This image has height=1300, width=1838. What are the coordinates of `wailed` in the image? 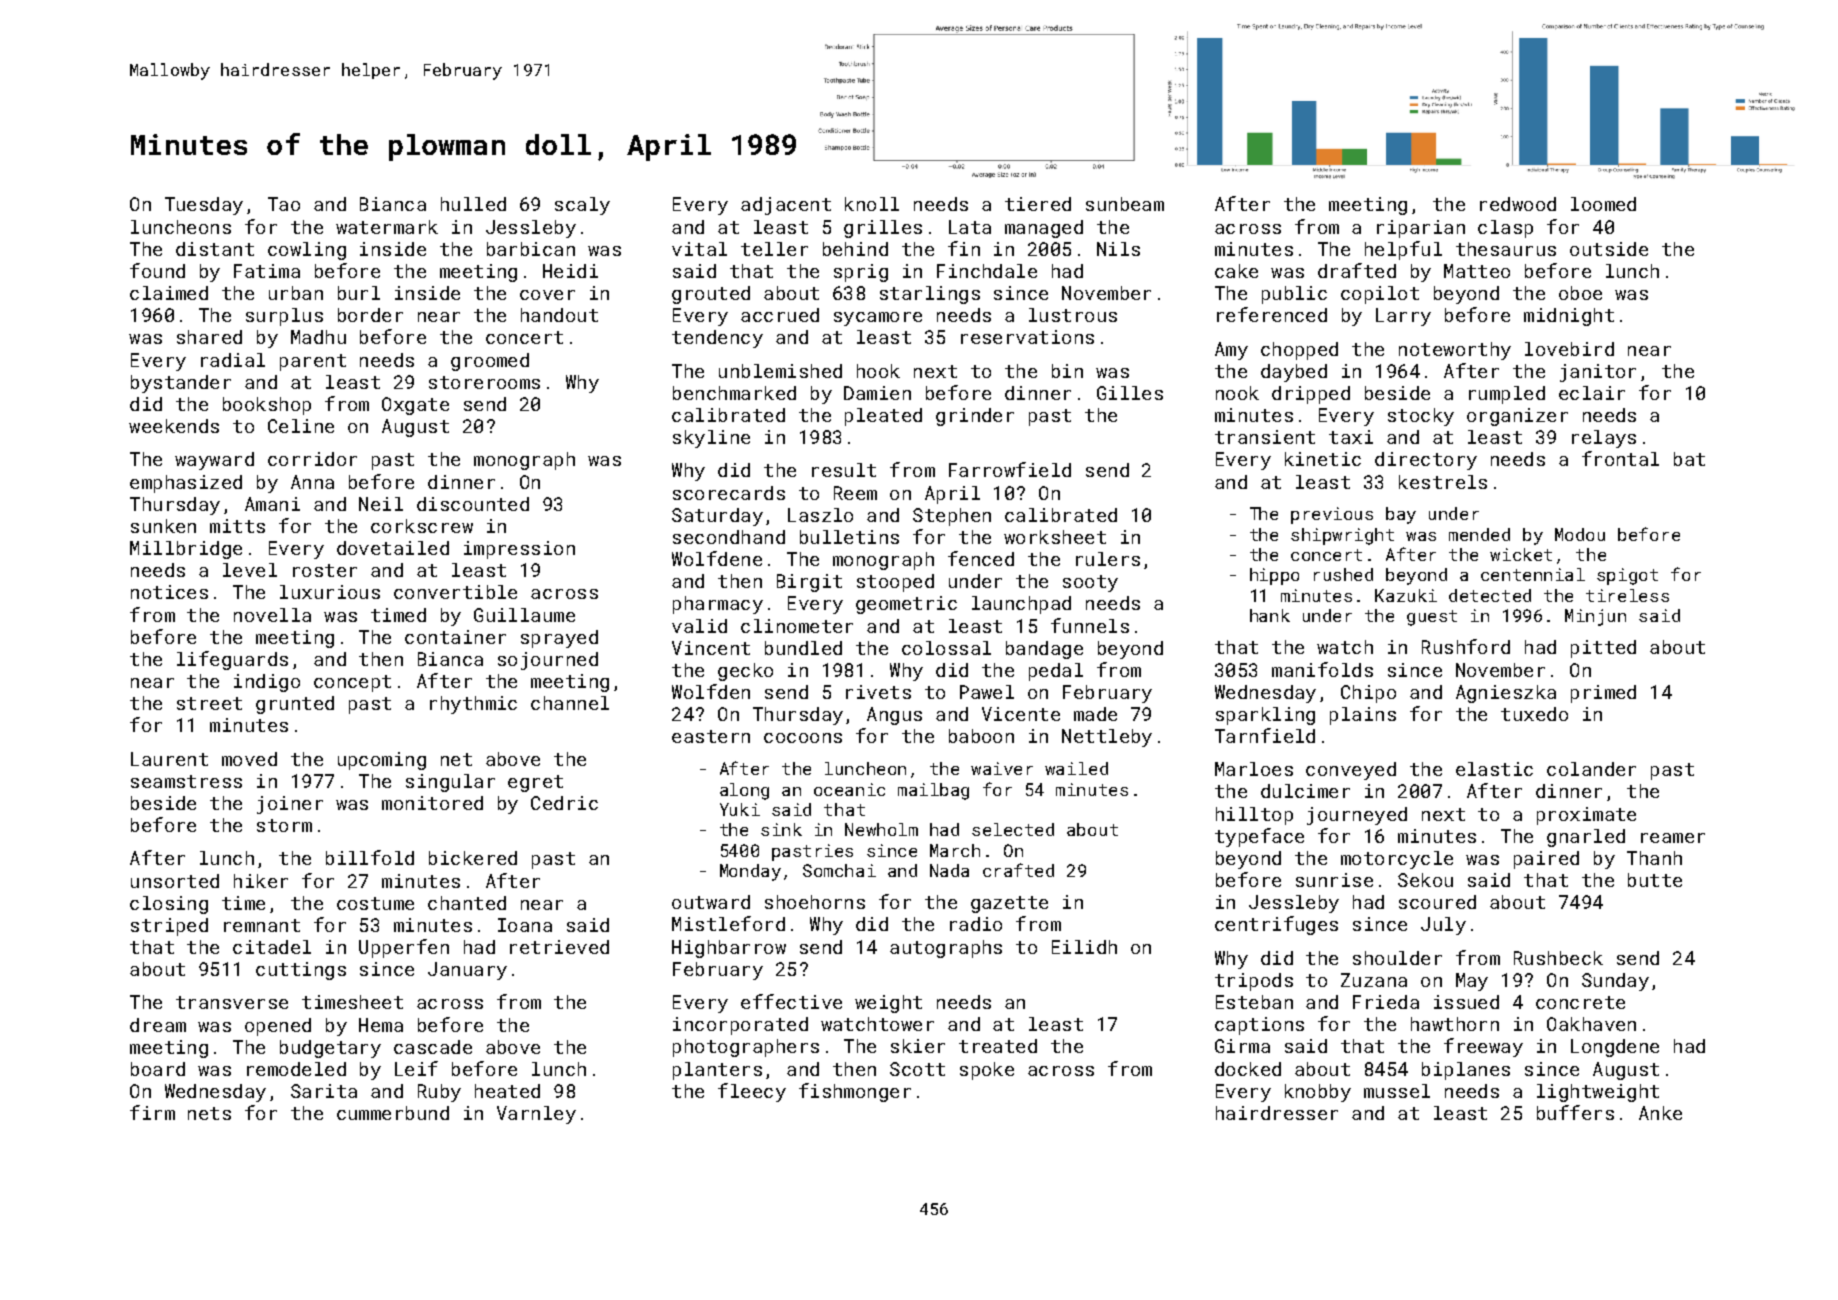 It's located at (1076, 768).
